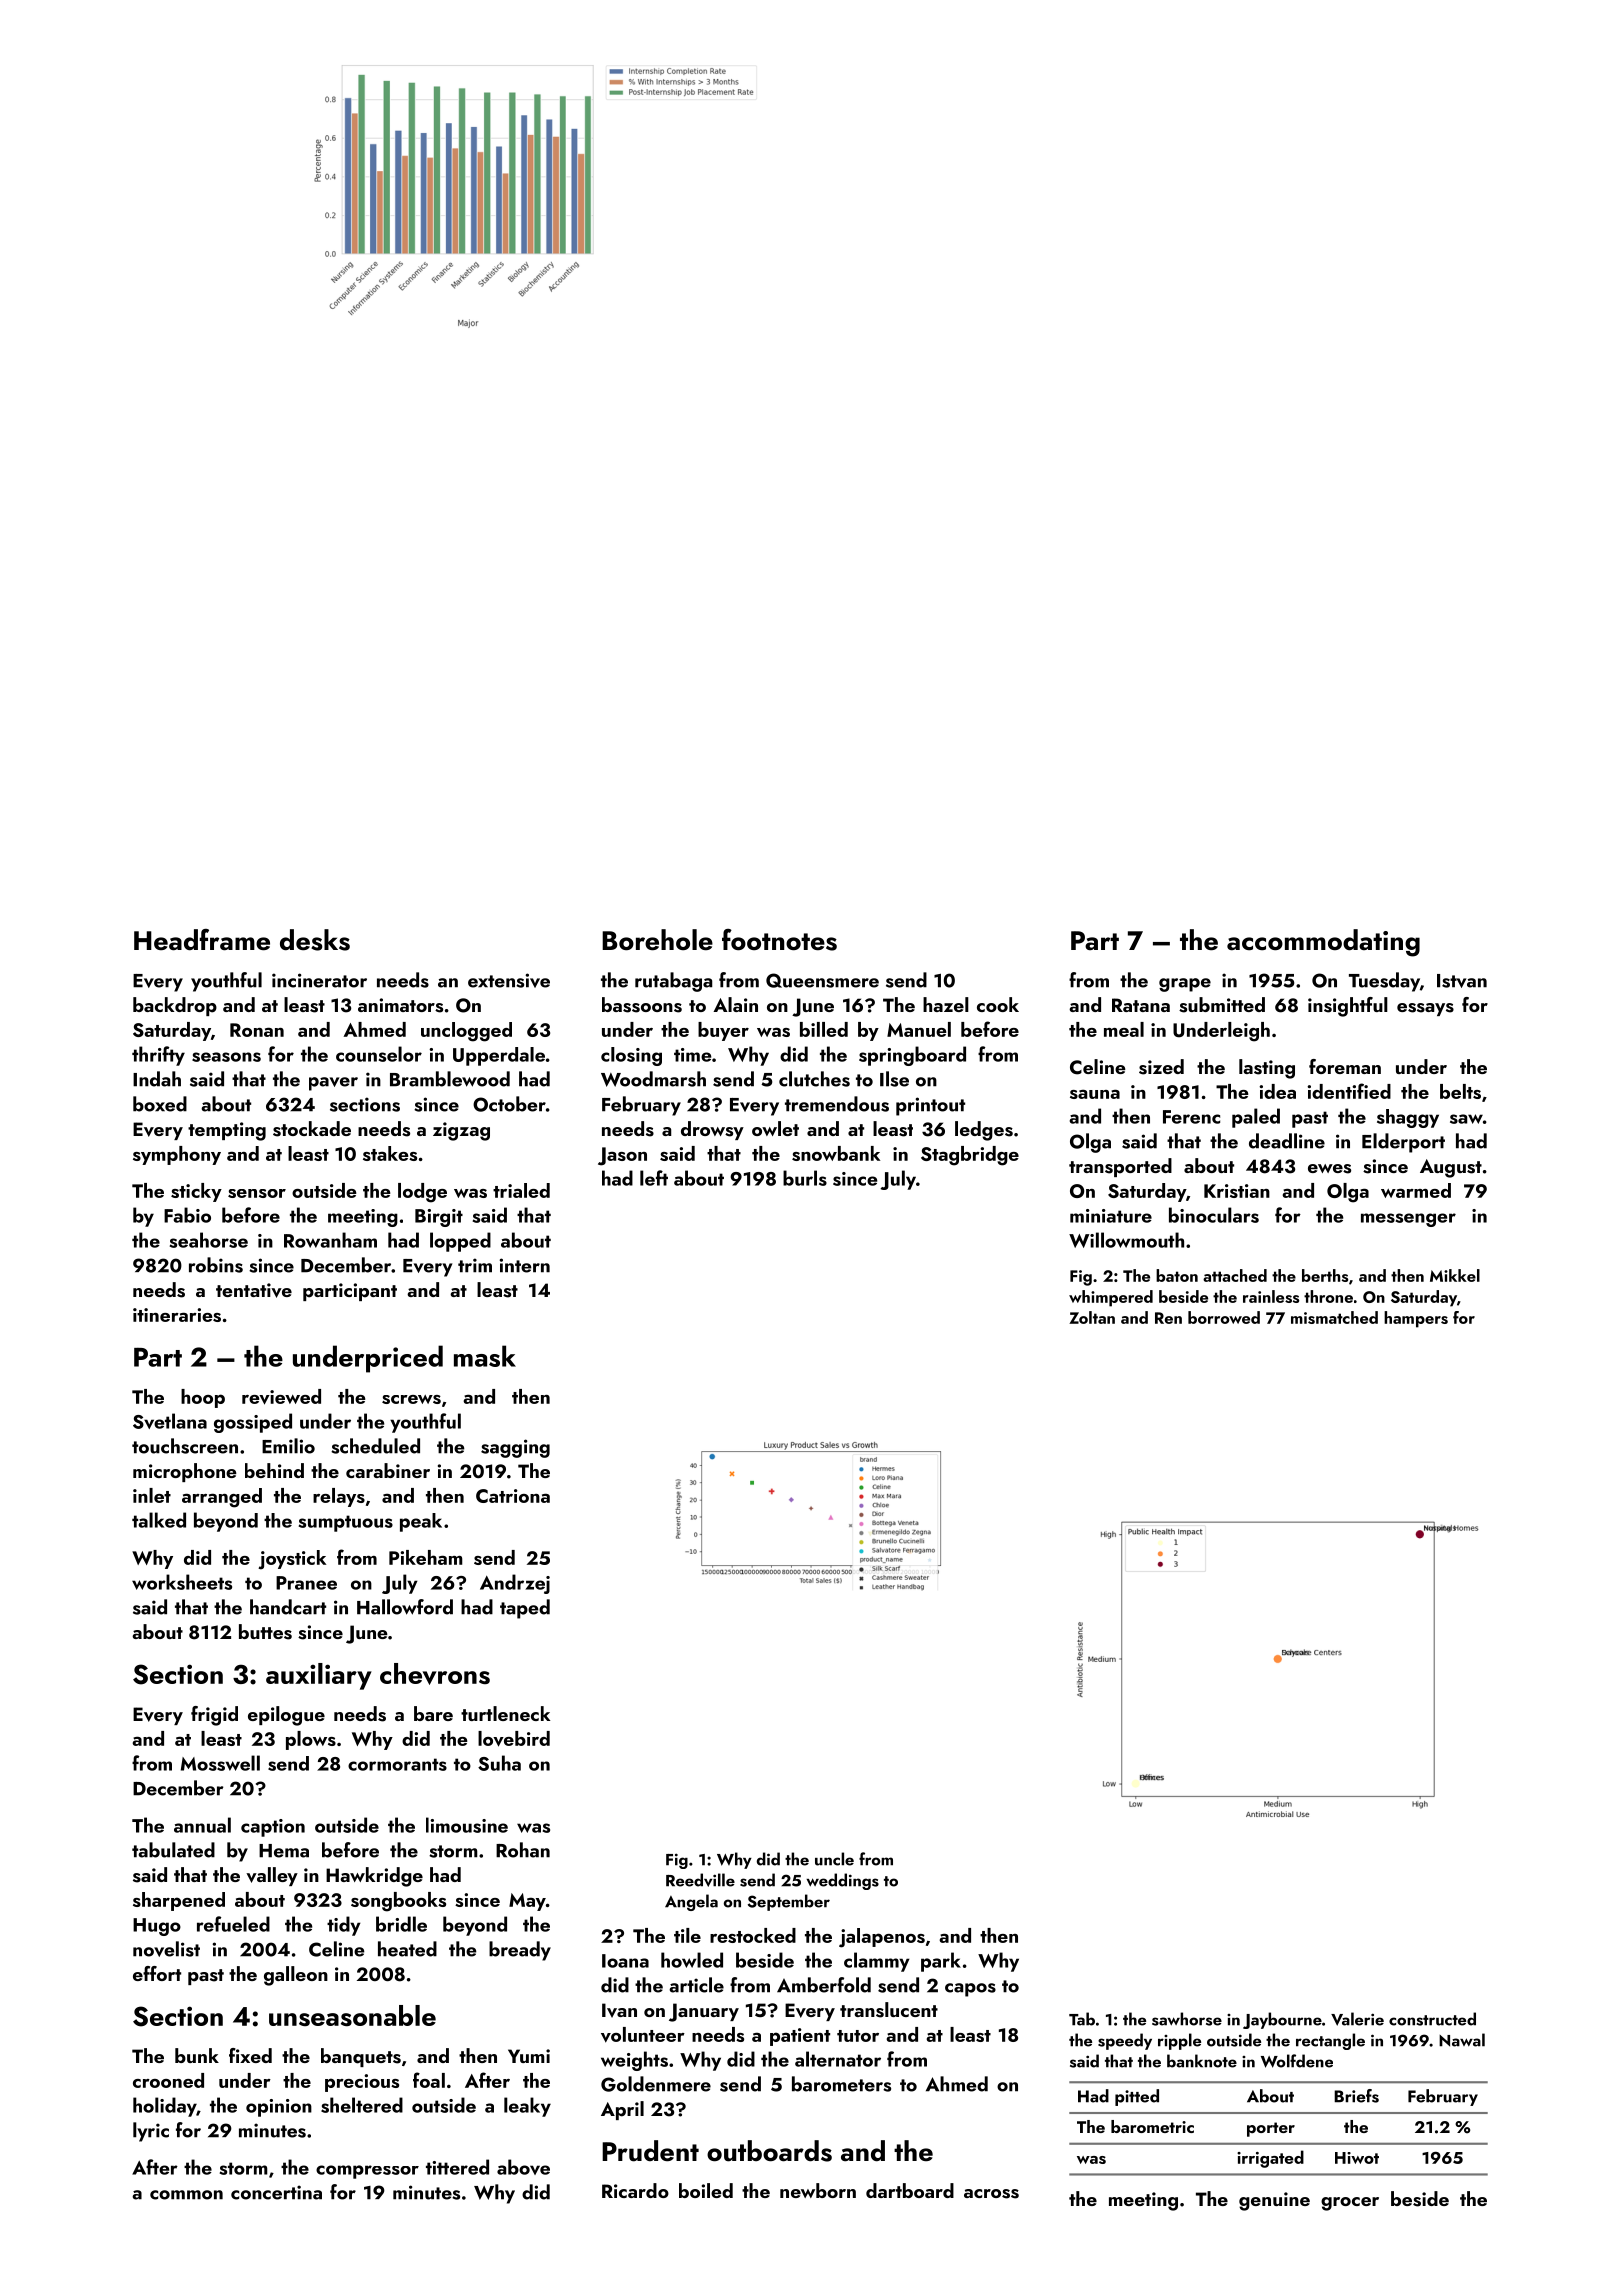 The height and width of the screenshot is (2292, 1620). Describe the element at coordinates (1191, 1117) in the screenshot. I see `Ferenc` at that location.
